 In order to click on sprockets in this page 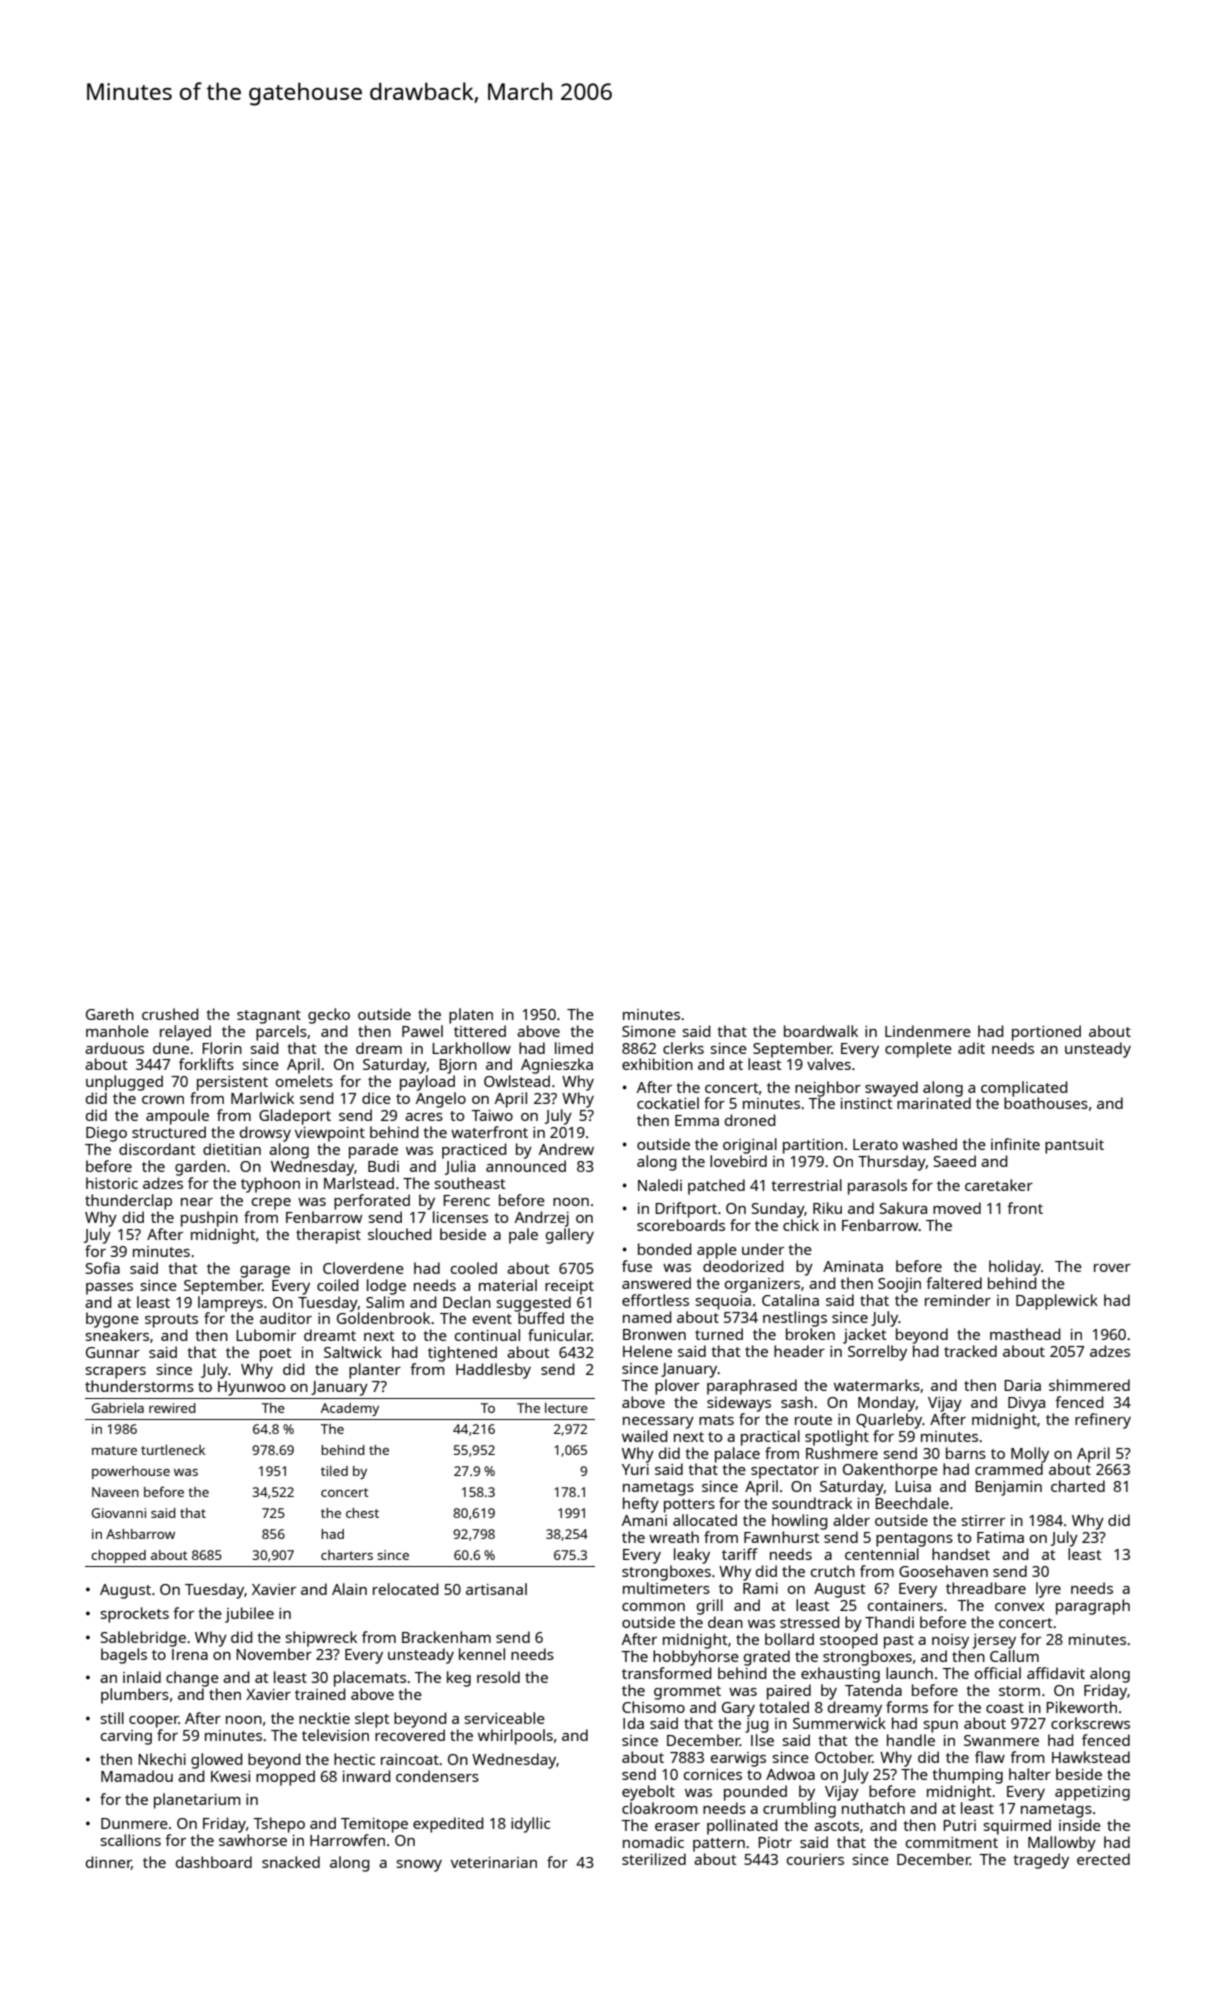, I will do `click(134, 1615)`.
